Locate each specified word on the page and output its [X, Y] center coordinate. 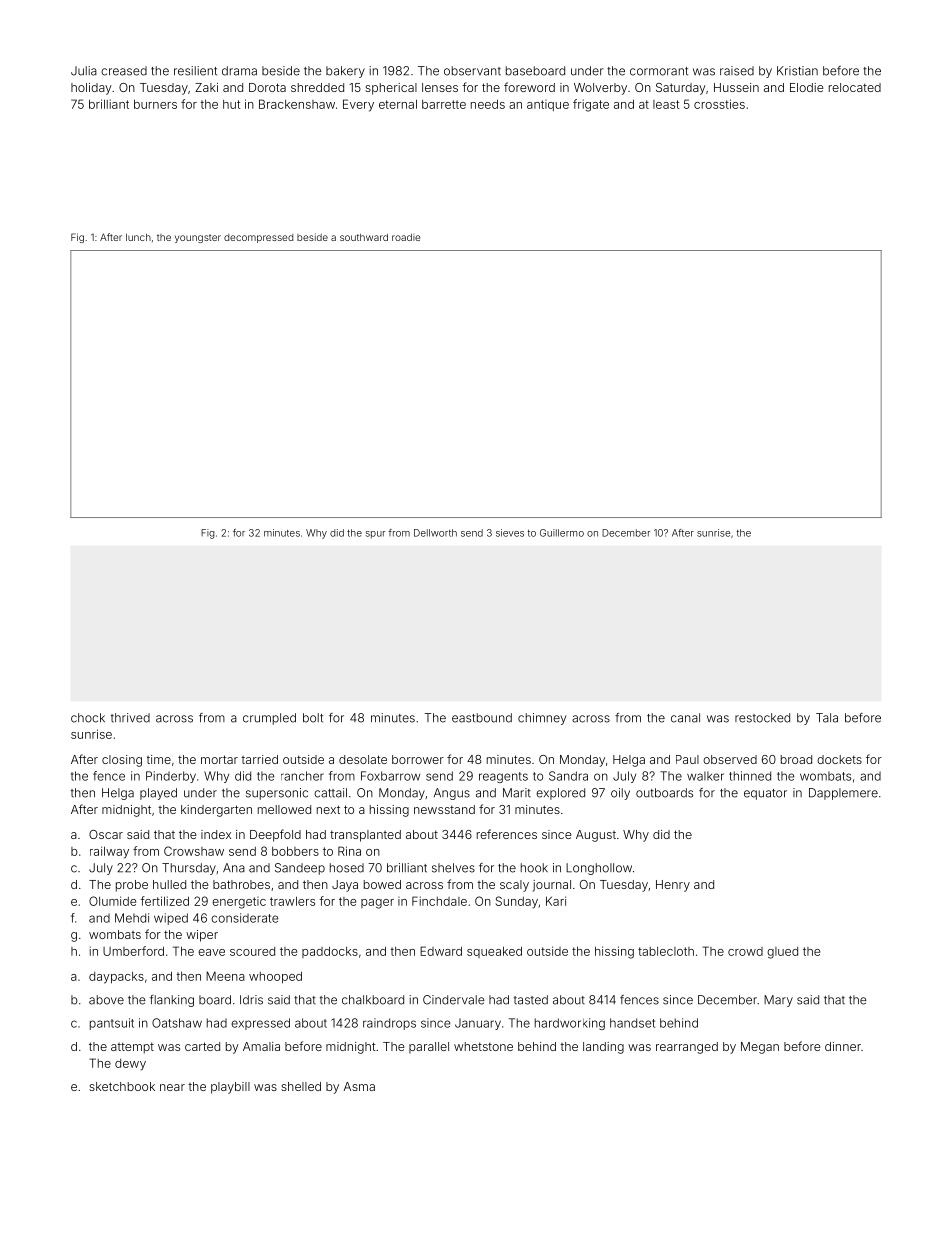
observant [472, 71]
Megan [760, 1048]
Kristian [797, 71]
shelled [301, 1086]
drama [239, 71]
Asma [359, 1086]
